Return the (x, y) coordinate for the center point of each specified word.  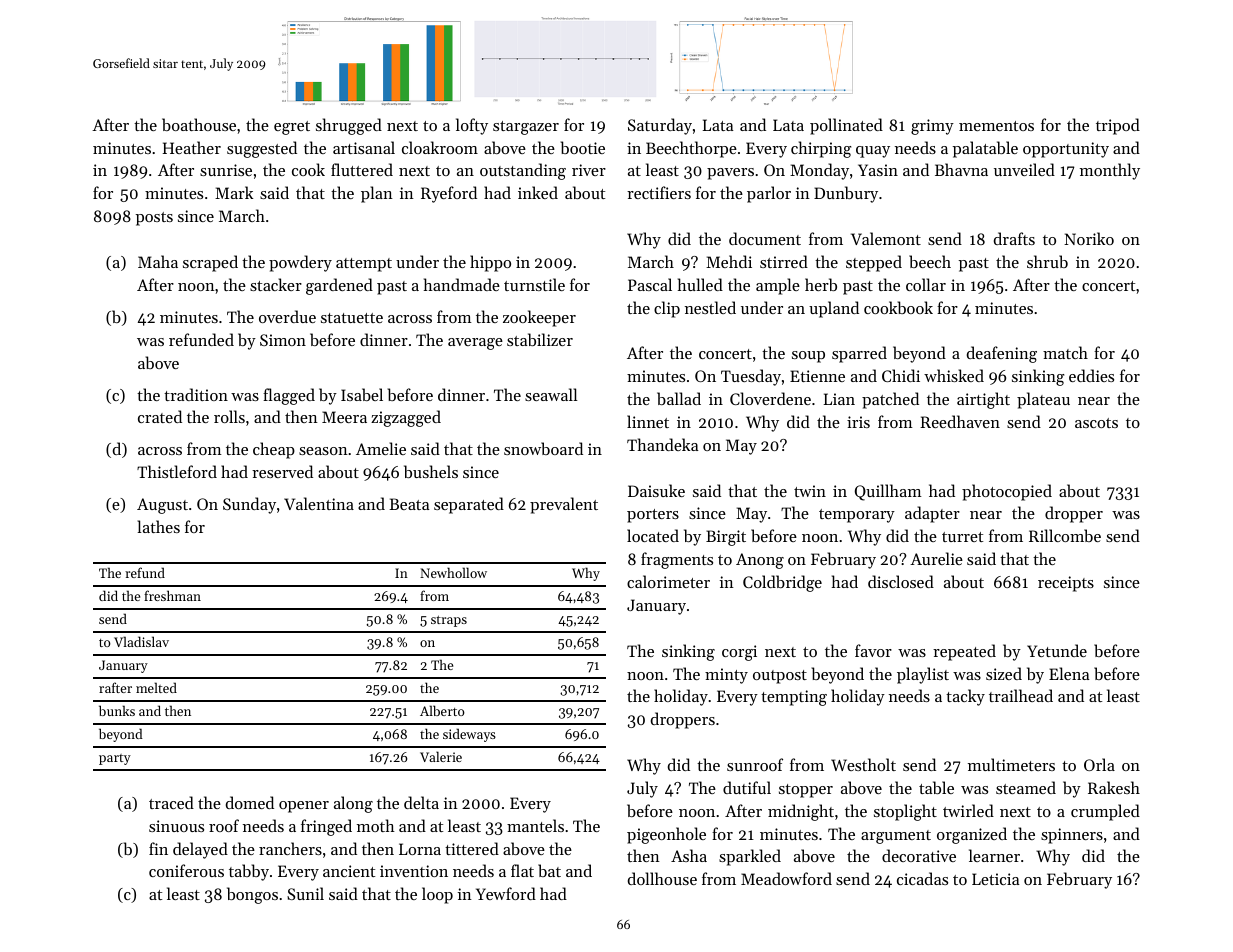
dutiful (747, 787)
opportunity (1066, 150)
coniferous (186, 870)
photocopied (1007, 492)
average (475, 344)
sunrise (226, 170)
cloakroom (440, 147)
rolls (229, 416)
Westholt (863, 764)
